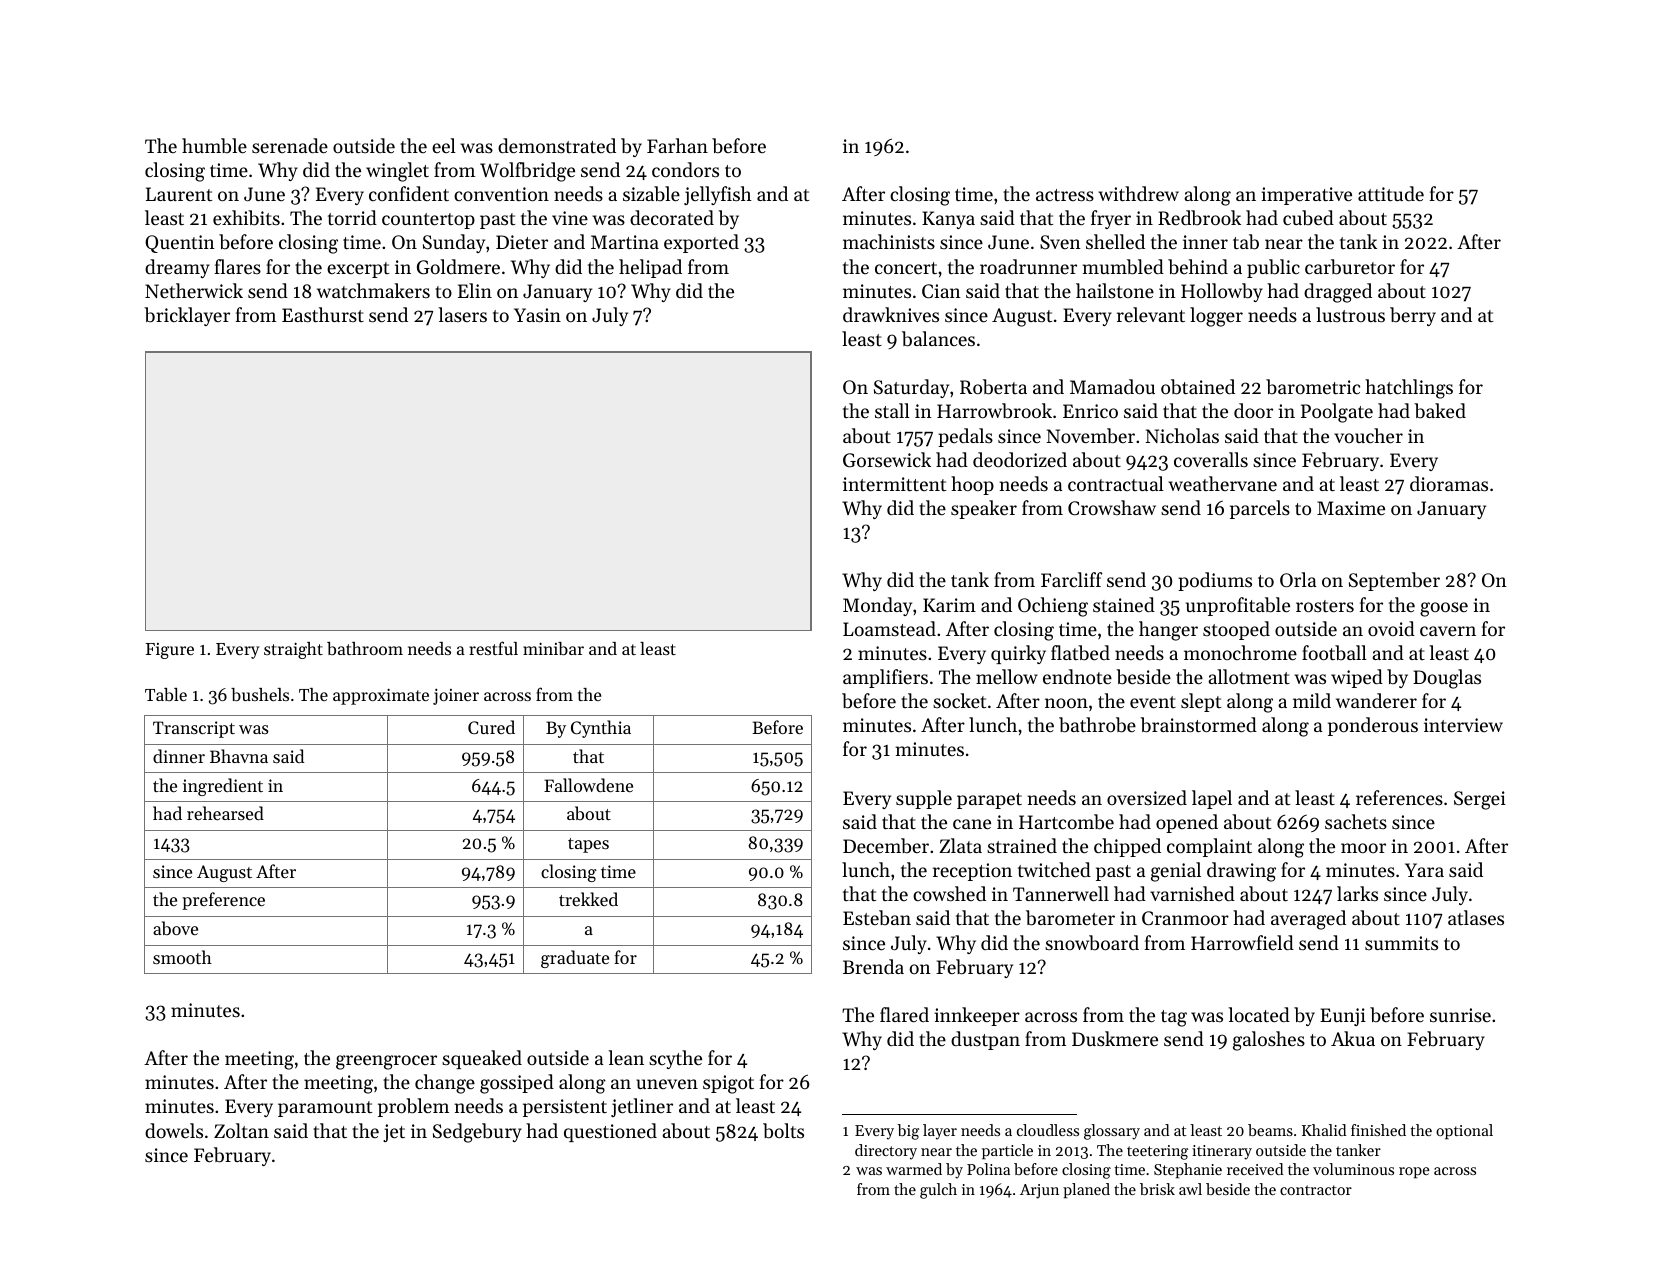 The width and height of the screenshot is (1654, 1278). What do you see at coordinates (169, 651) in the screenshot?
I see `Figure` at bounding box center [169, 651].
